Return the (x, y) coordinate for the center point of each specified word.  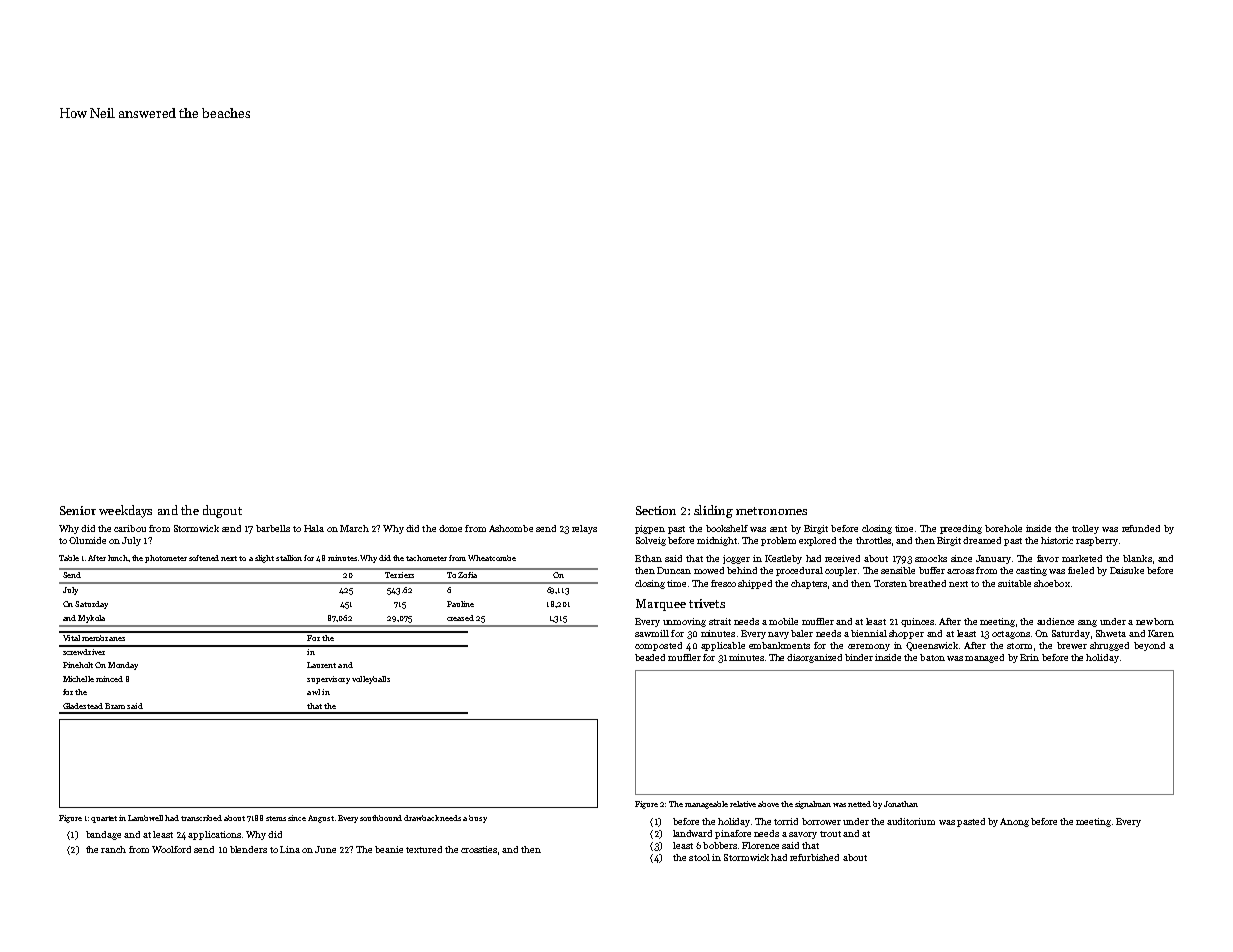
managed (984, 658)
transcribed (201, 818)
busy (478, 819)
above (768, 804)
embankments (779, 645)
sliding (713, 511)
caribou (130, 528)
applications (214, 835)
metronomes (771, 511)
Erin (1029, 657)
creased (460, 618)
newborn (1155, 621)
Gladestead (83, 706)
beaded (650, 657)
